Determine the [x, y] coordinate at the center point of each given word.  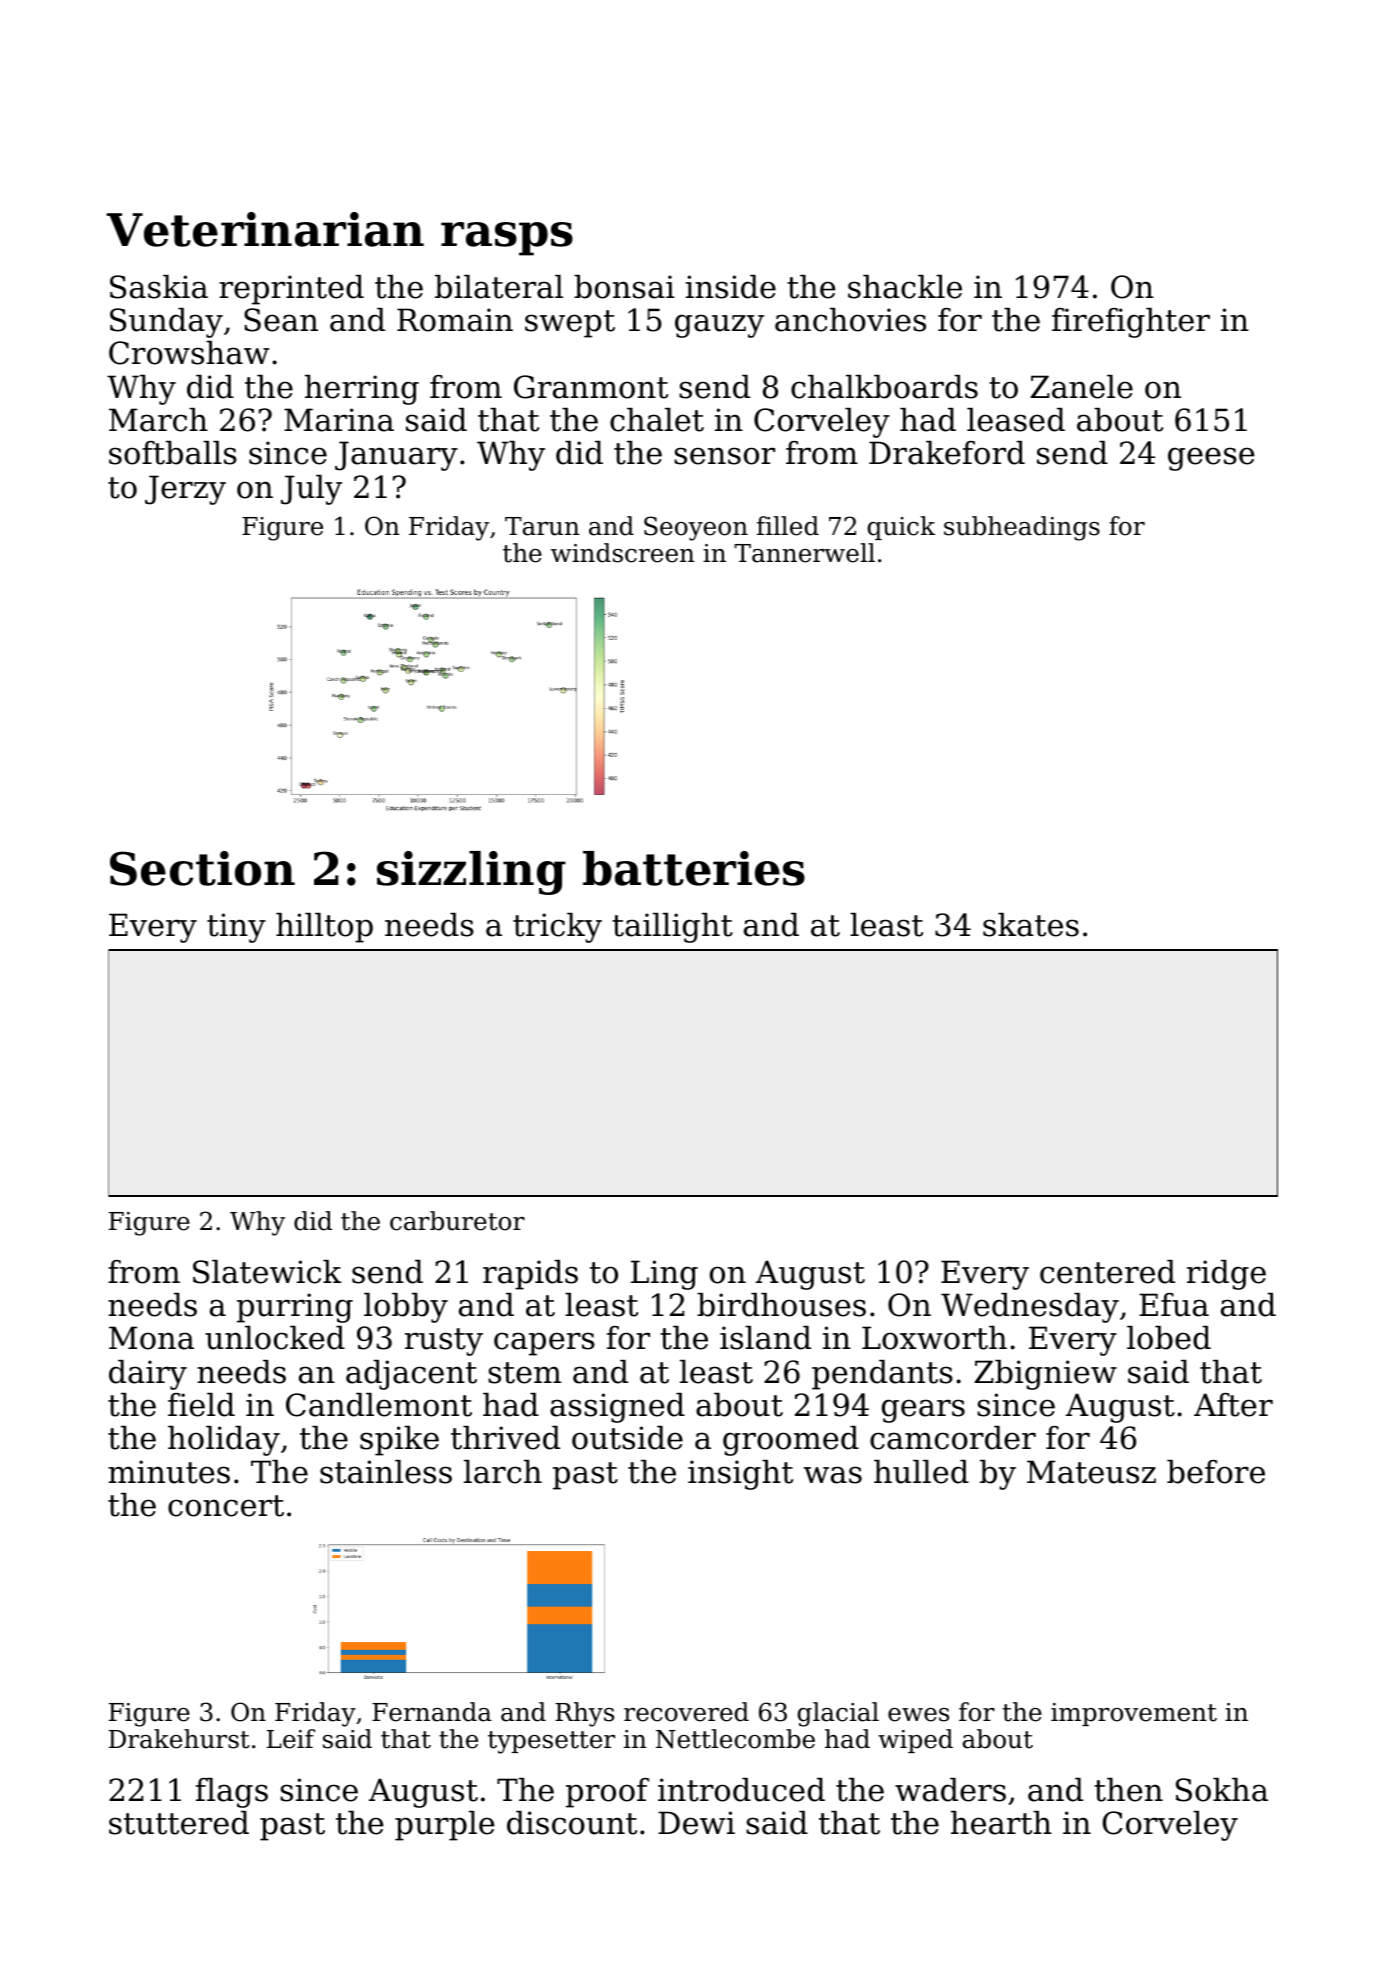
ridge [1226, 1275]
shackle [905, 287]
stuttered [179, 1823]
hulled [921, 1472]
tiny [236, 928]
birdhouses [781, 1305]
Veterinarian [265, 229]
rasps [507, 239]
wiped [915, 1741]
